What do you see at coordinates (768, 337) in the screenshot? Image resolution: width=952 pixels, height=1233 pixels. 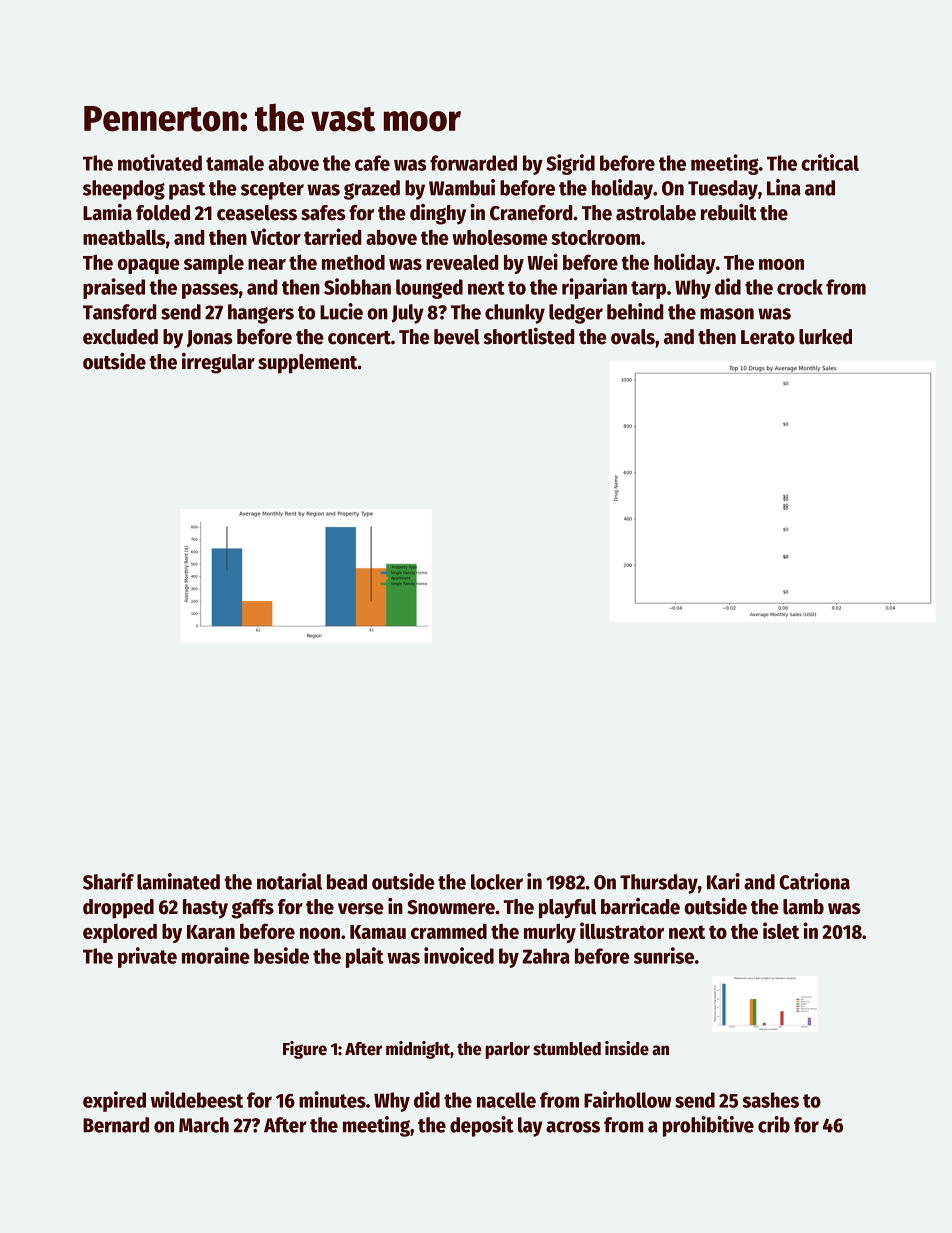 I see `Lerato` at bounding box center [768, 337].
